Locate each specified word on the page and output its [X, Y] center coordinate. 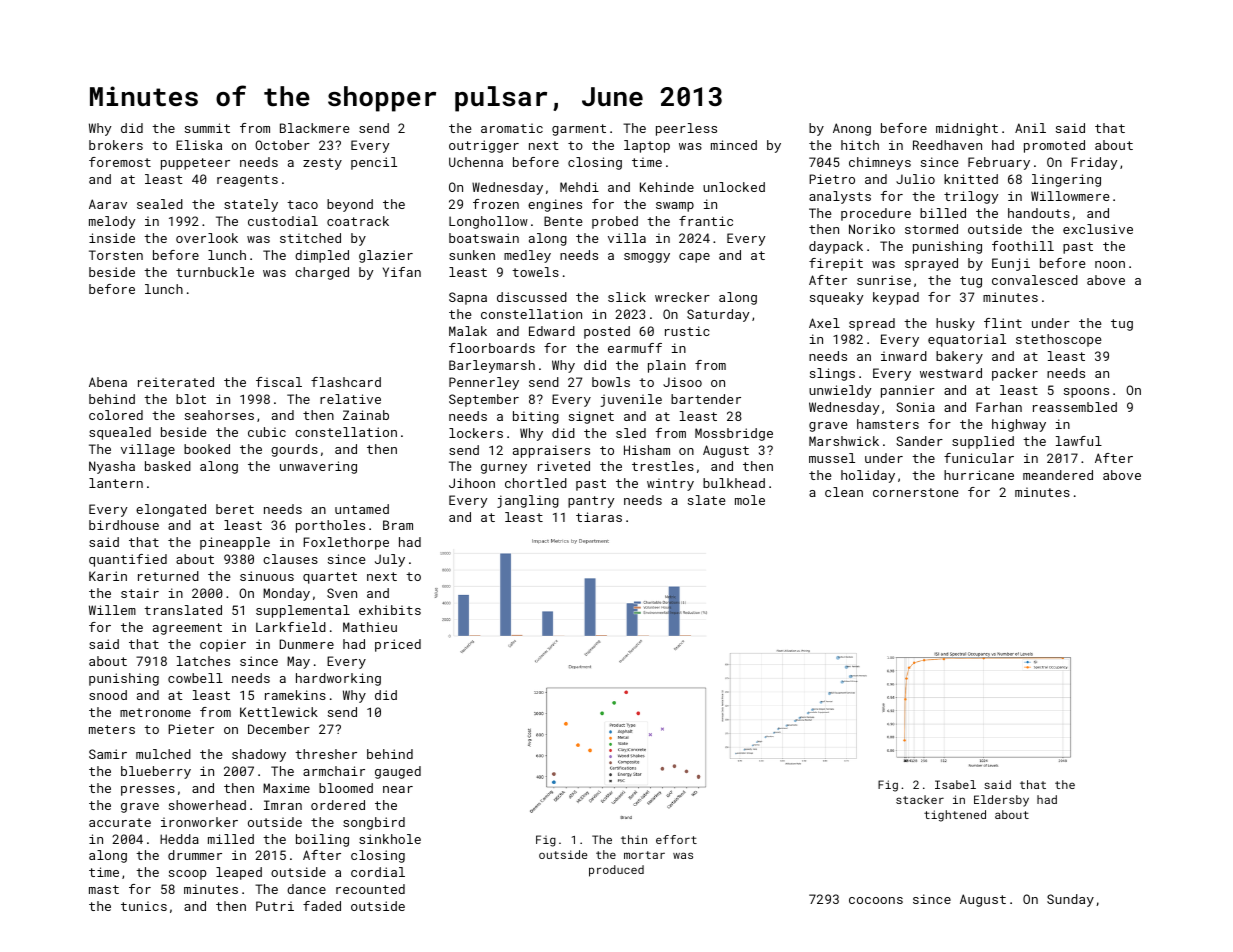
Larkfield [291, 627]
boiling [322, 840]
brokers [116, 145]
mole [750, 500]
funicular [979, 458]
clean [844, 492]
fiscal [279, 382]
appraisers [551, 451]
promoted [1054, 146]
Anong [852, 129]
